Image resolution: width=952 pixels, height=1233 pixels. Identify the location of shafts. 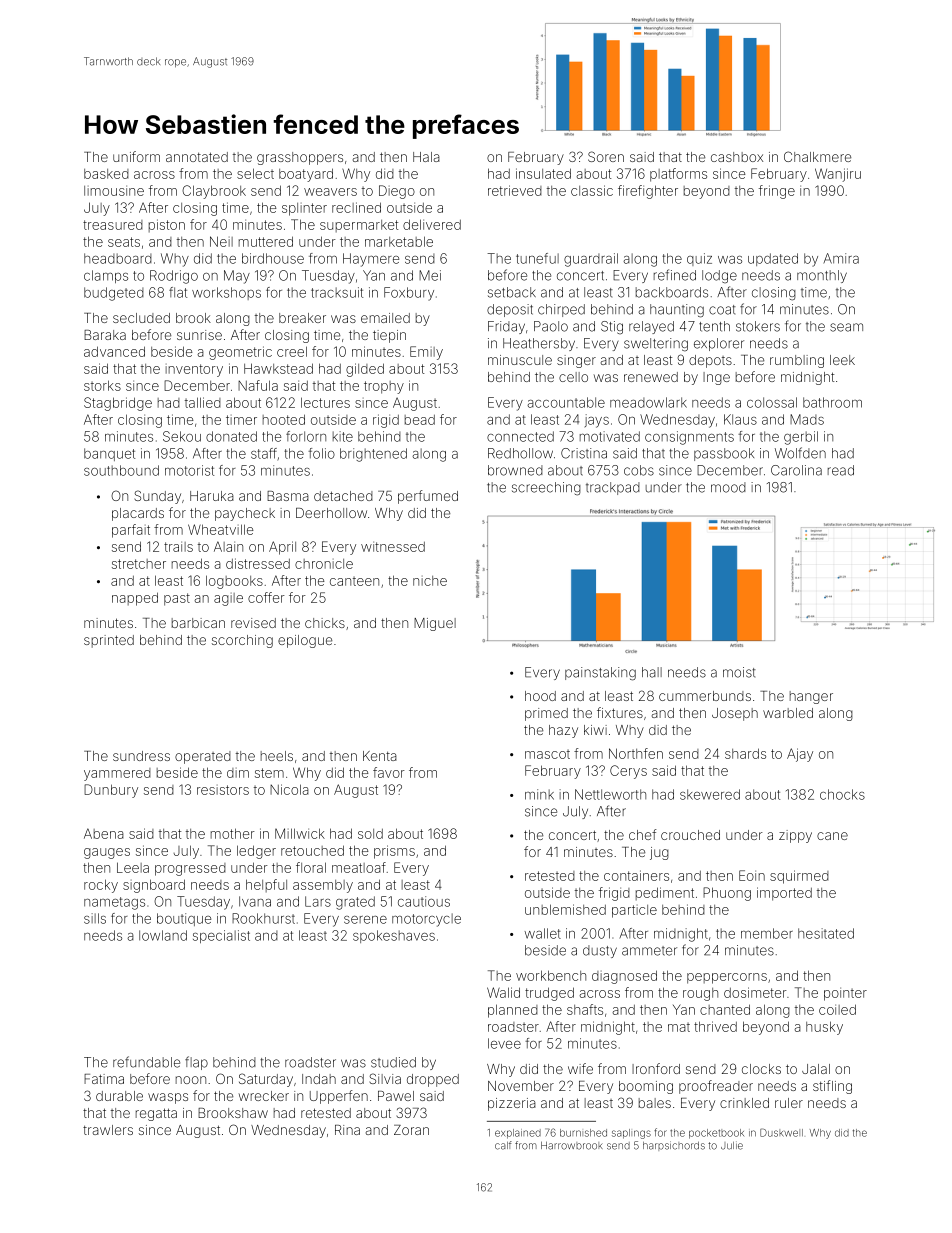
(585, 1009).
